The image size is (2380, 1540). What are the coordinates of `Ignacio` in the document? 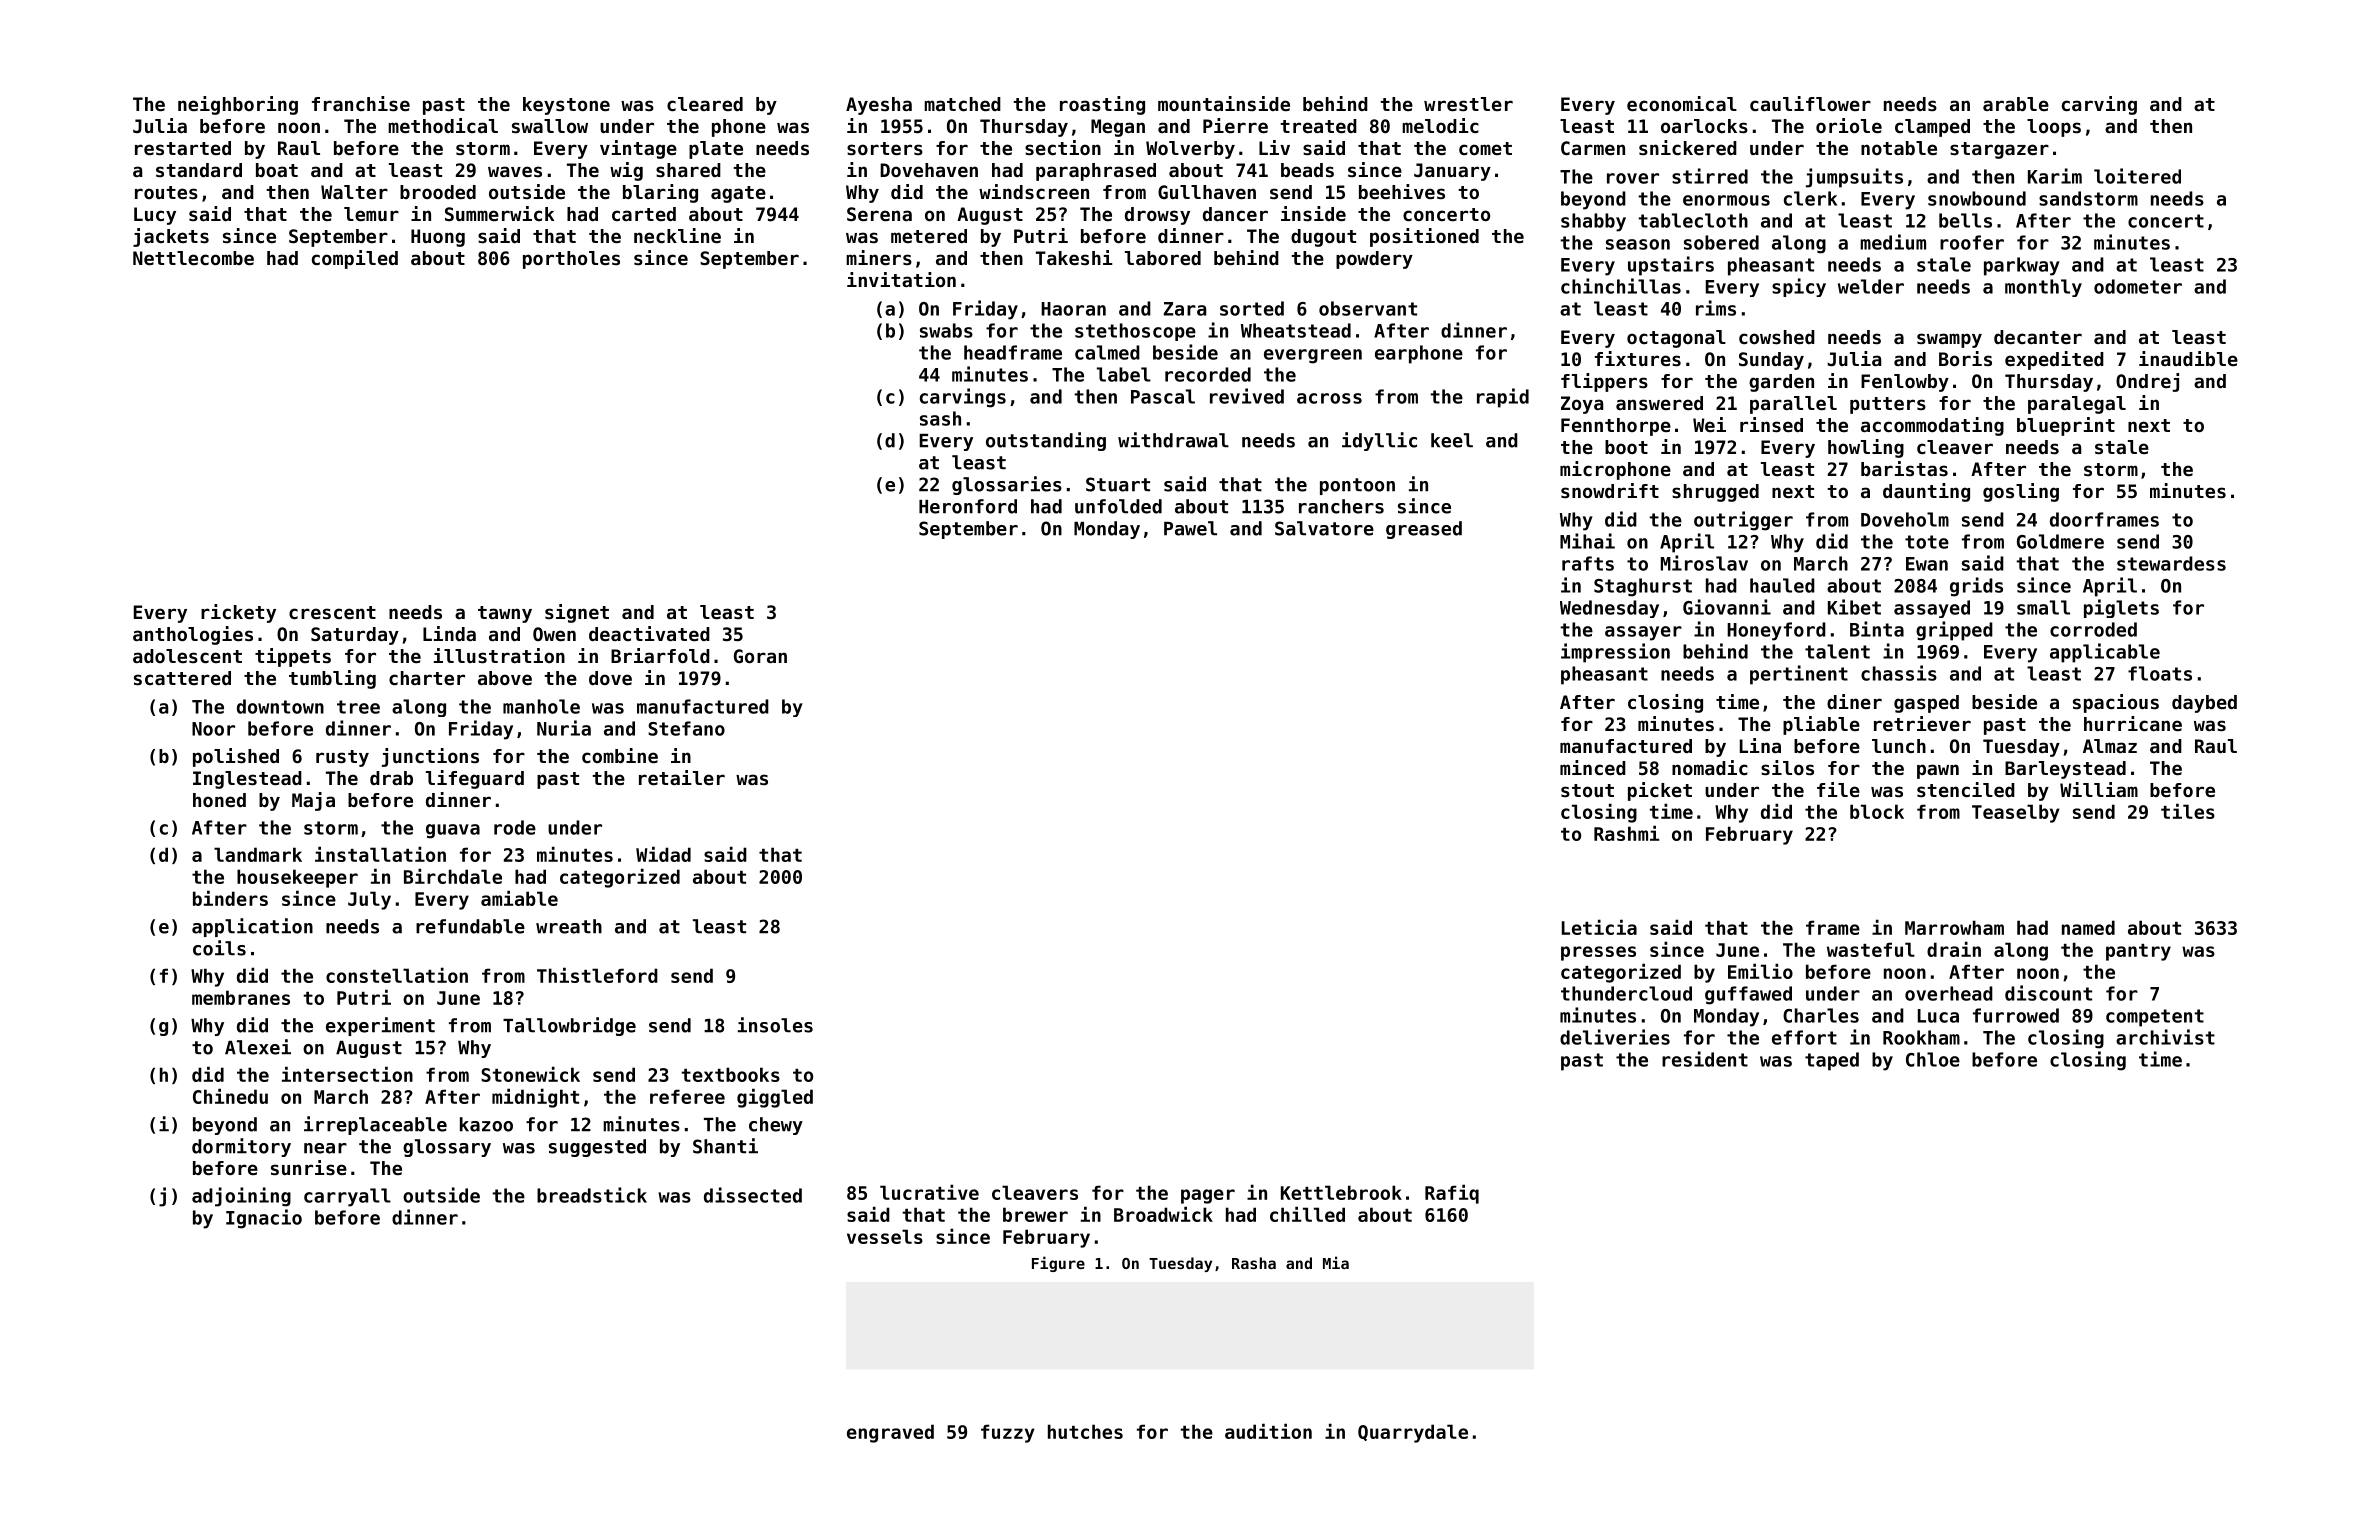 It's located at (264, 1219).
